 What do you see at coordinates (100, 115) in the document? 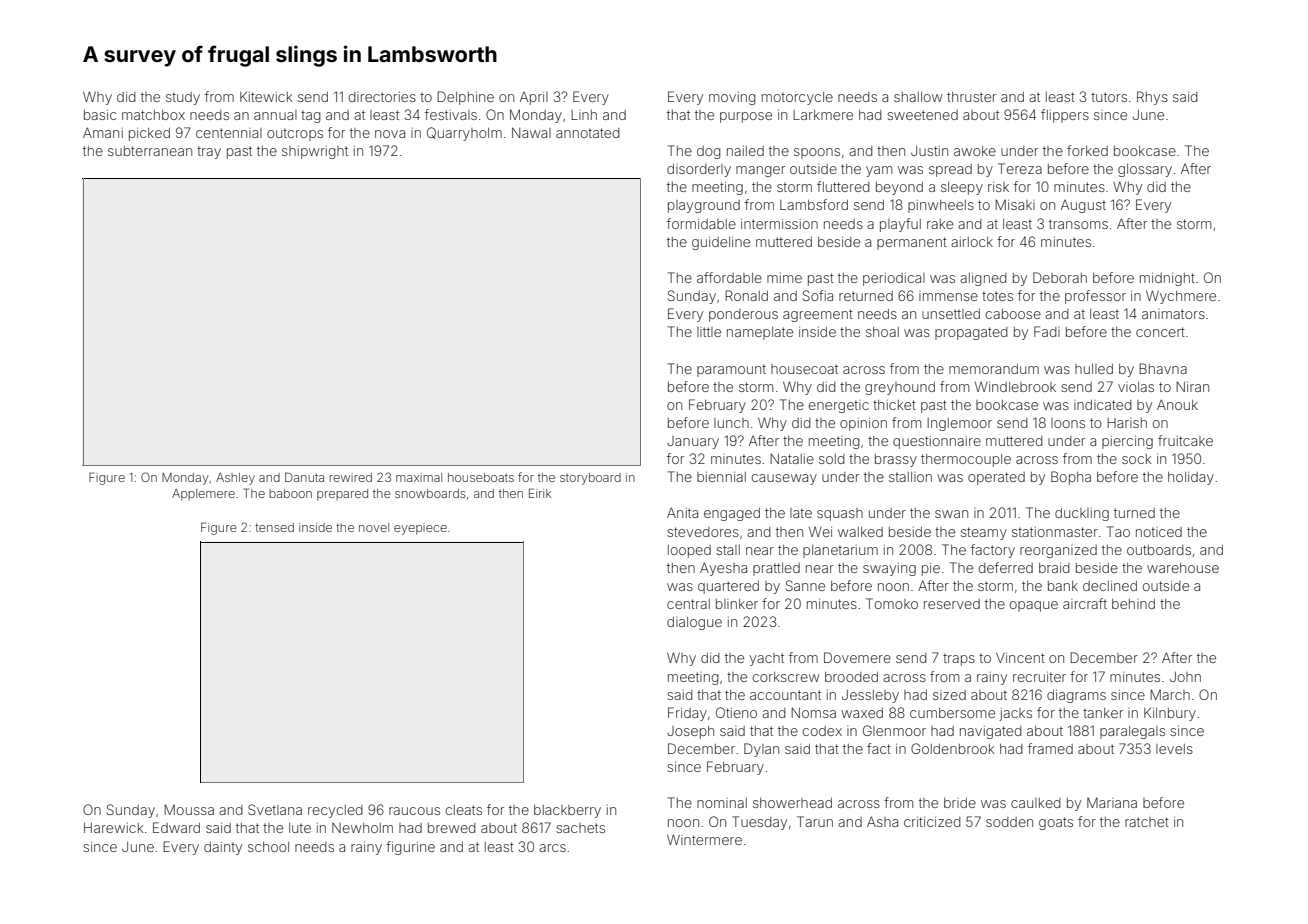
I see `basic` at bounding box center [100, 115].
